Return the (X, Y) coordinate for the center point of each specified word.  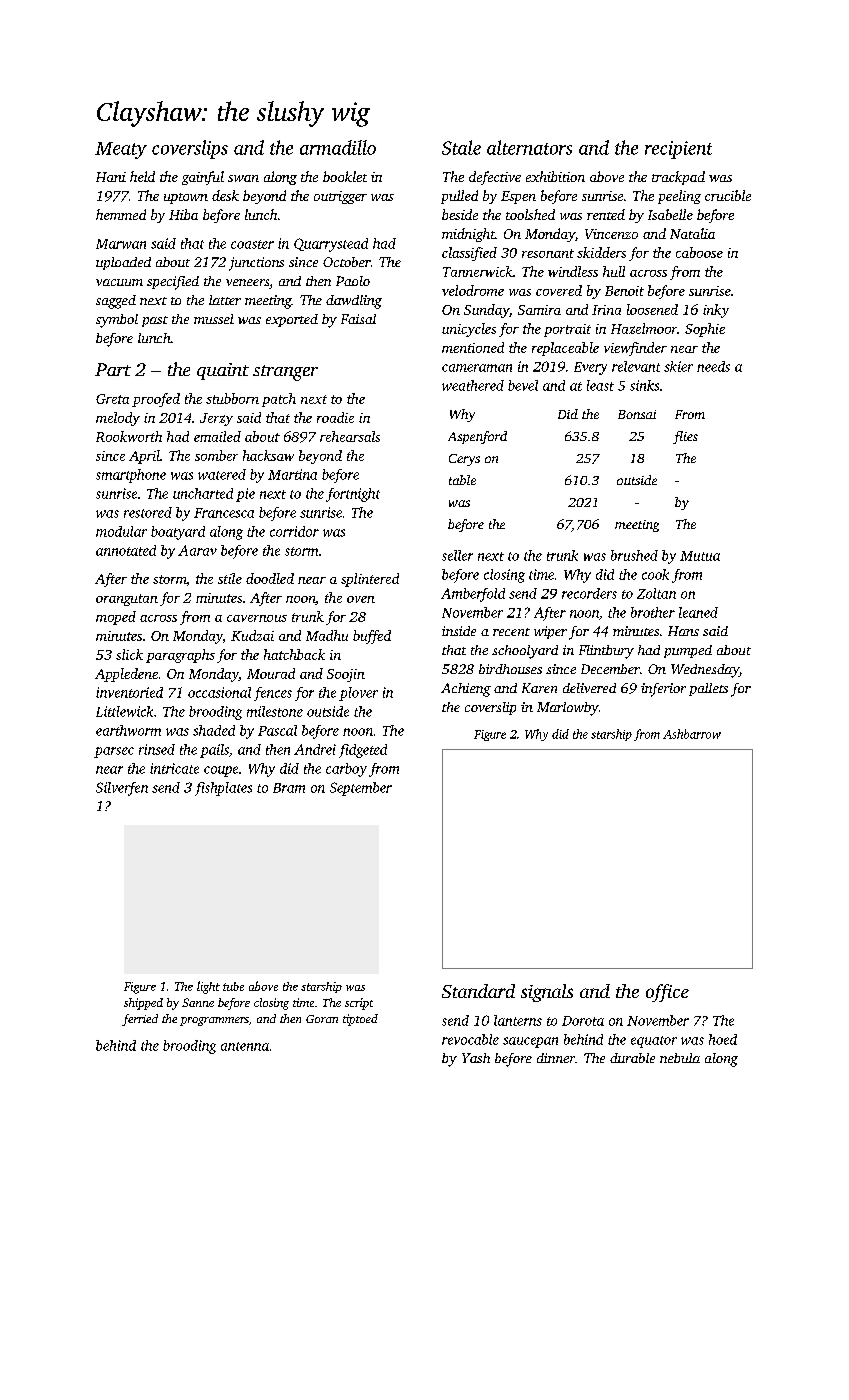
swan (243, 178)
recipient (678, 150)
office (667, 993)
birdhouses (510, 669)
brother (653, 612)
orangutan (127, 600)
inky (716, 311)
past (155, 321)
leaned (698, 612)
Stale (461, 147)
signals (547, 993)
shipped (143, 1004)
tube (233, 986)
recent (511, 632)
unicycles (469, 330)
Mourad (271, 673)
